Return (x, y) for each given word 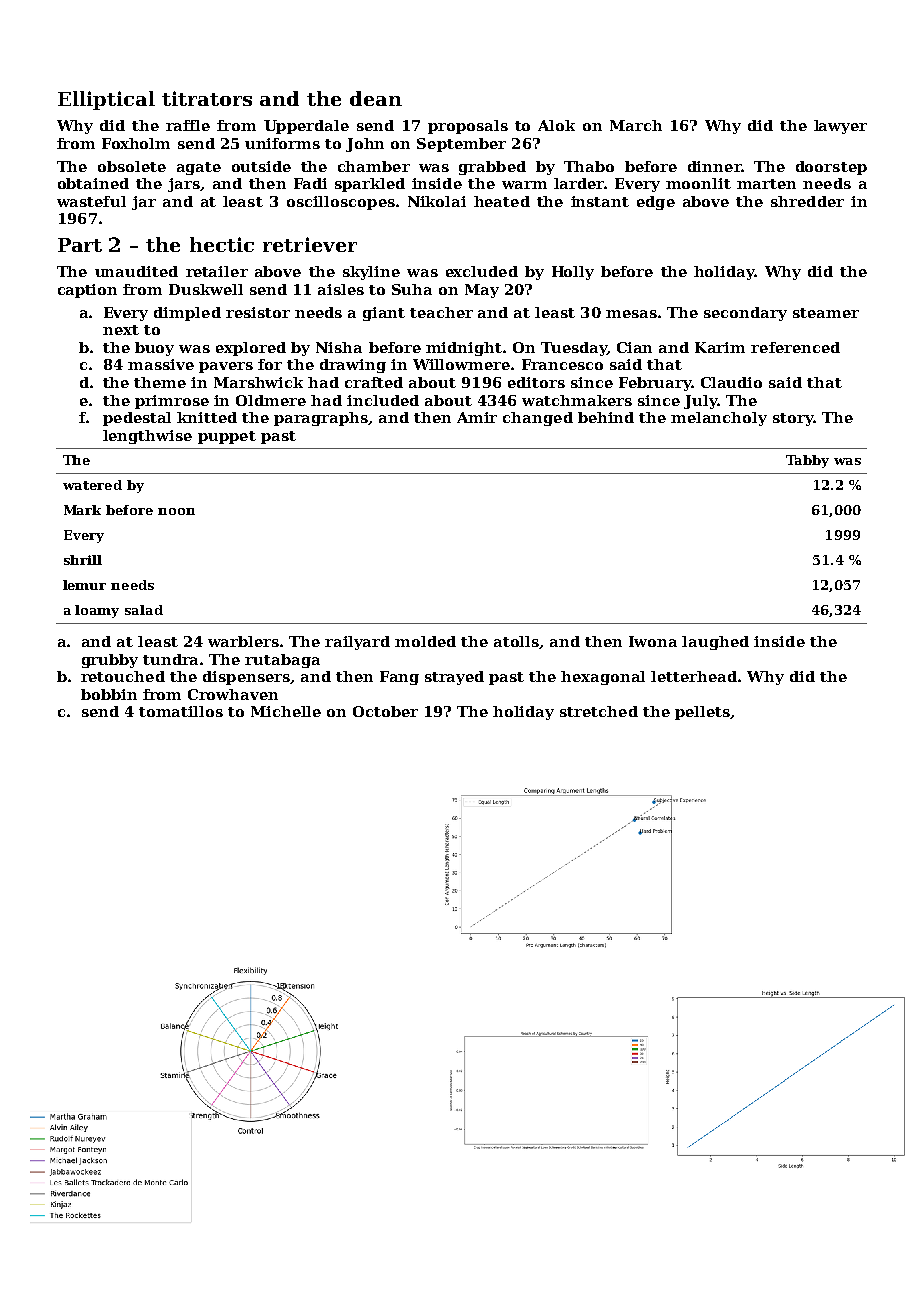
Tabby (807, 461)
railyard (357, 643)
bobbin (109, 694)
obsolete (132, 166)
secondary (745, 314)
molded (425, 641)
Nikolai (437, 201)
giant (384, 314)
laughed (715, 643)
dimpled (187, 314)
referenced (795, 347)
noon (176, 511)
